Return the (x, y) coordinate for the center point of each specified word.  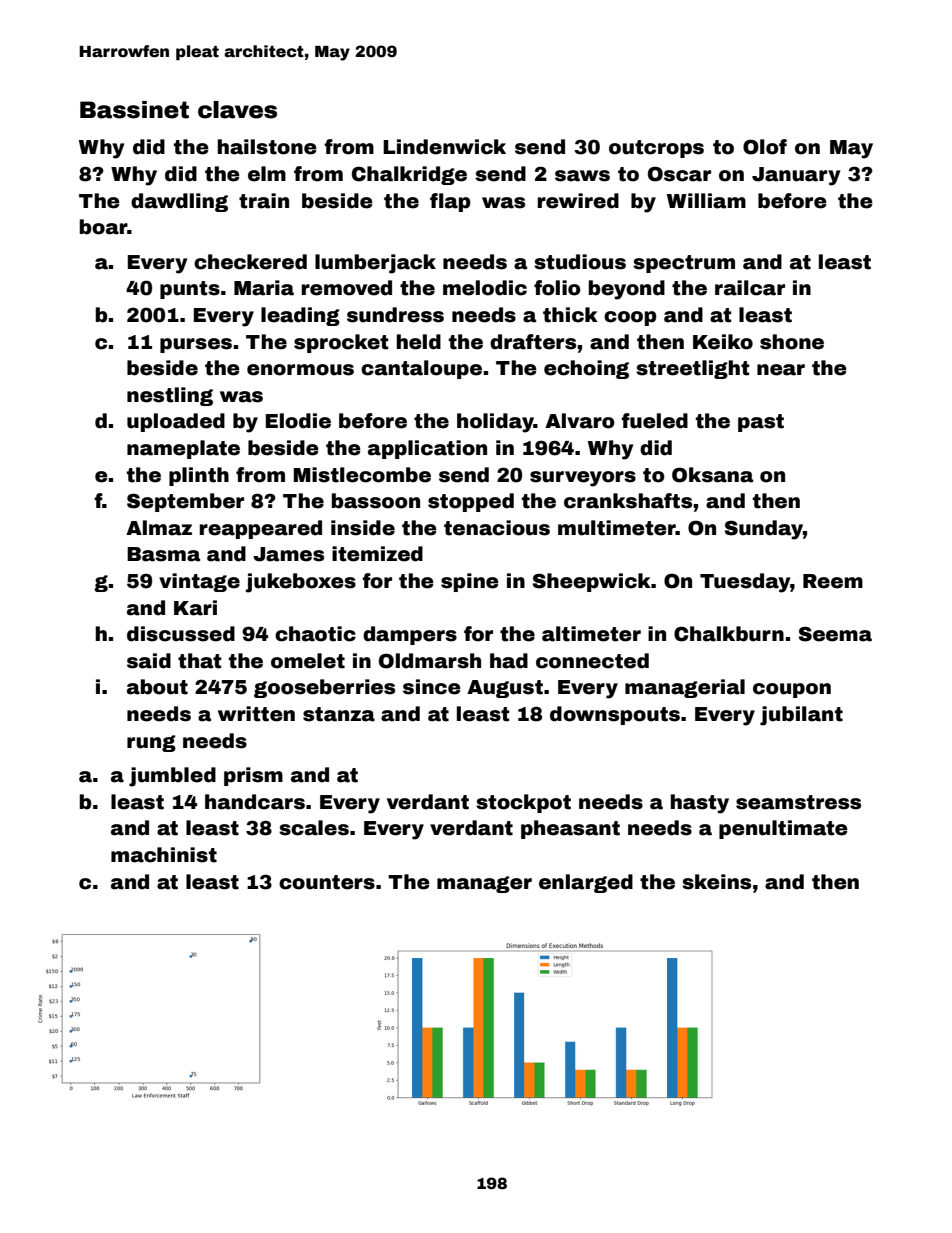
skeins (716, 882)
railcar (750, 288)
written (256, 714)
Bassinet (134, 110)
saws (582, 176)
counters (327, 882)
